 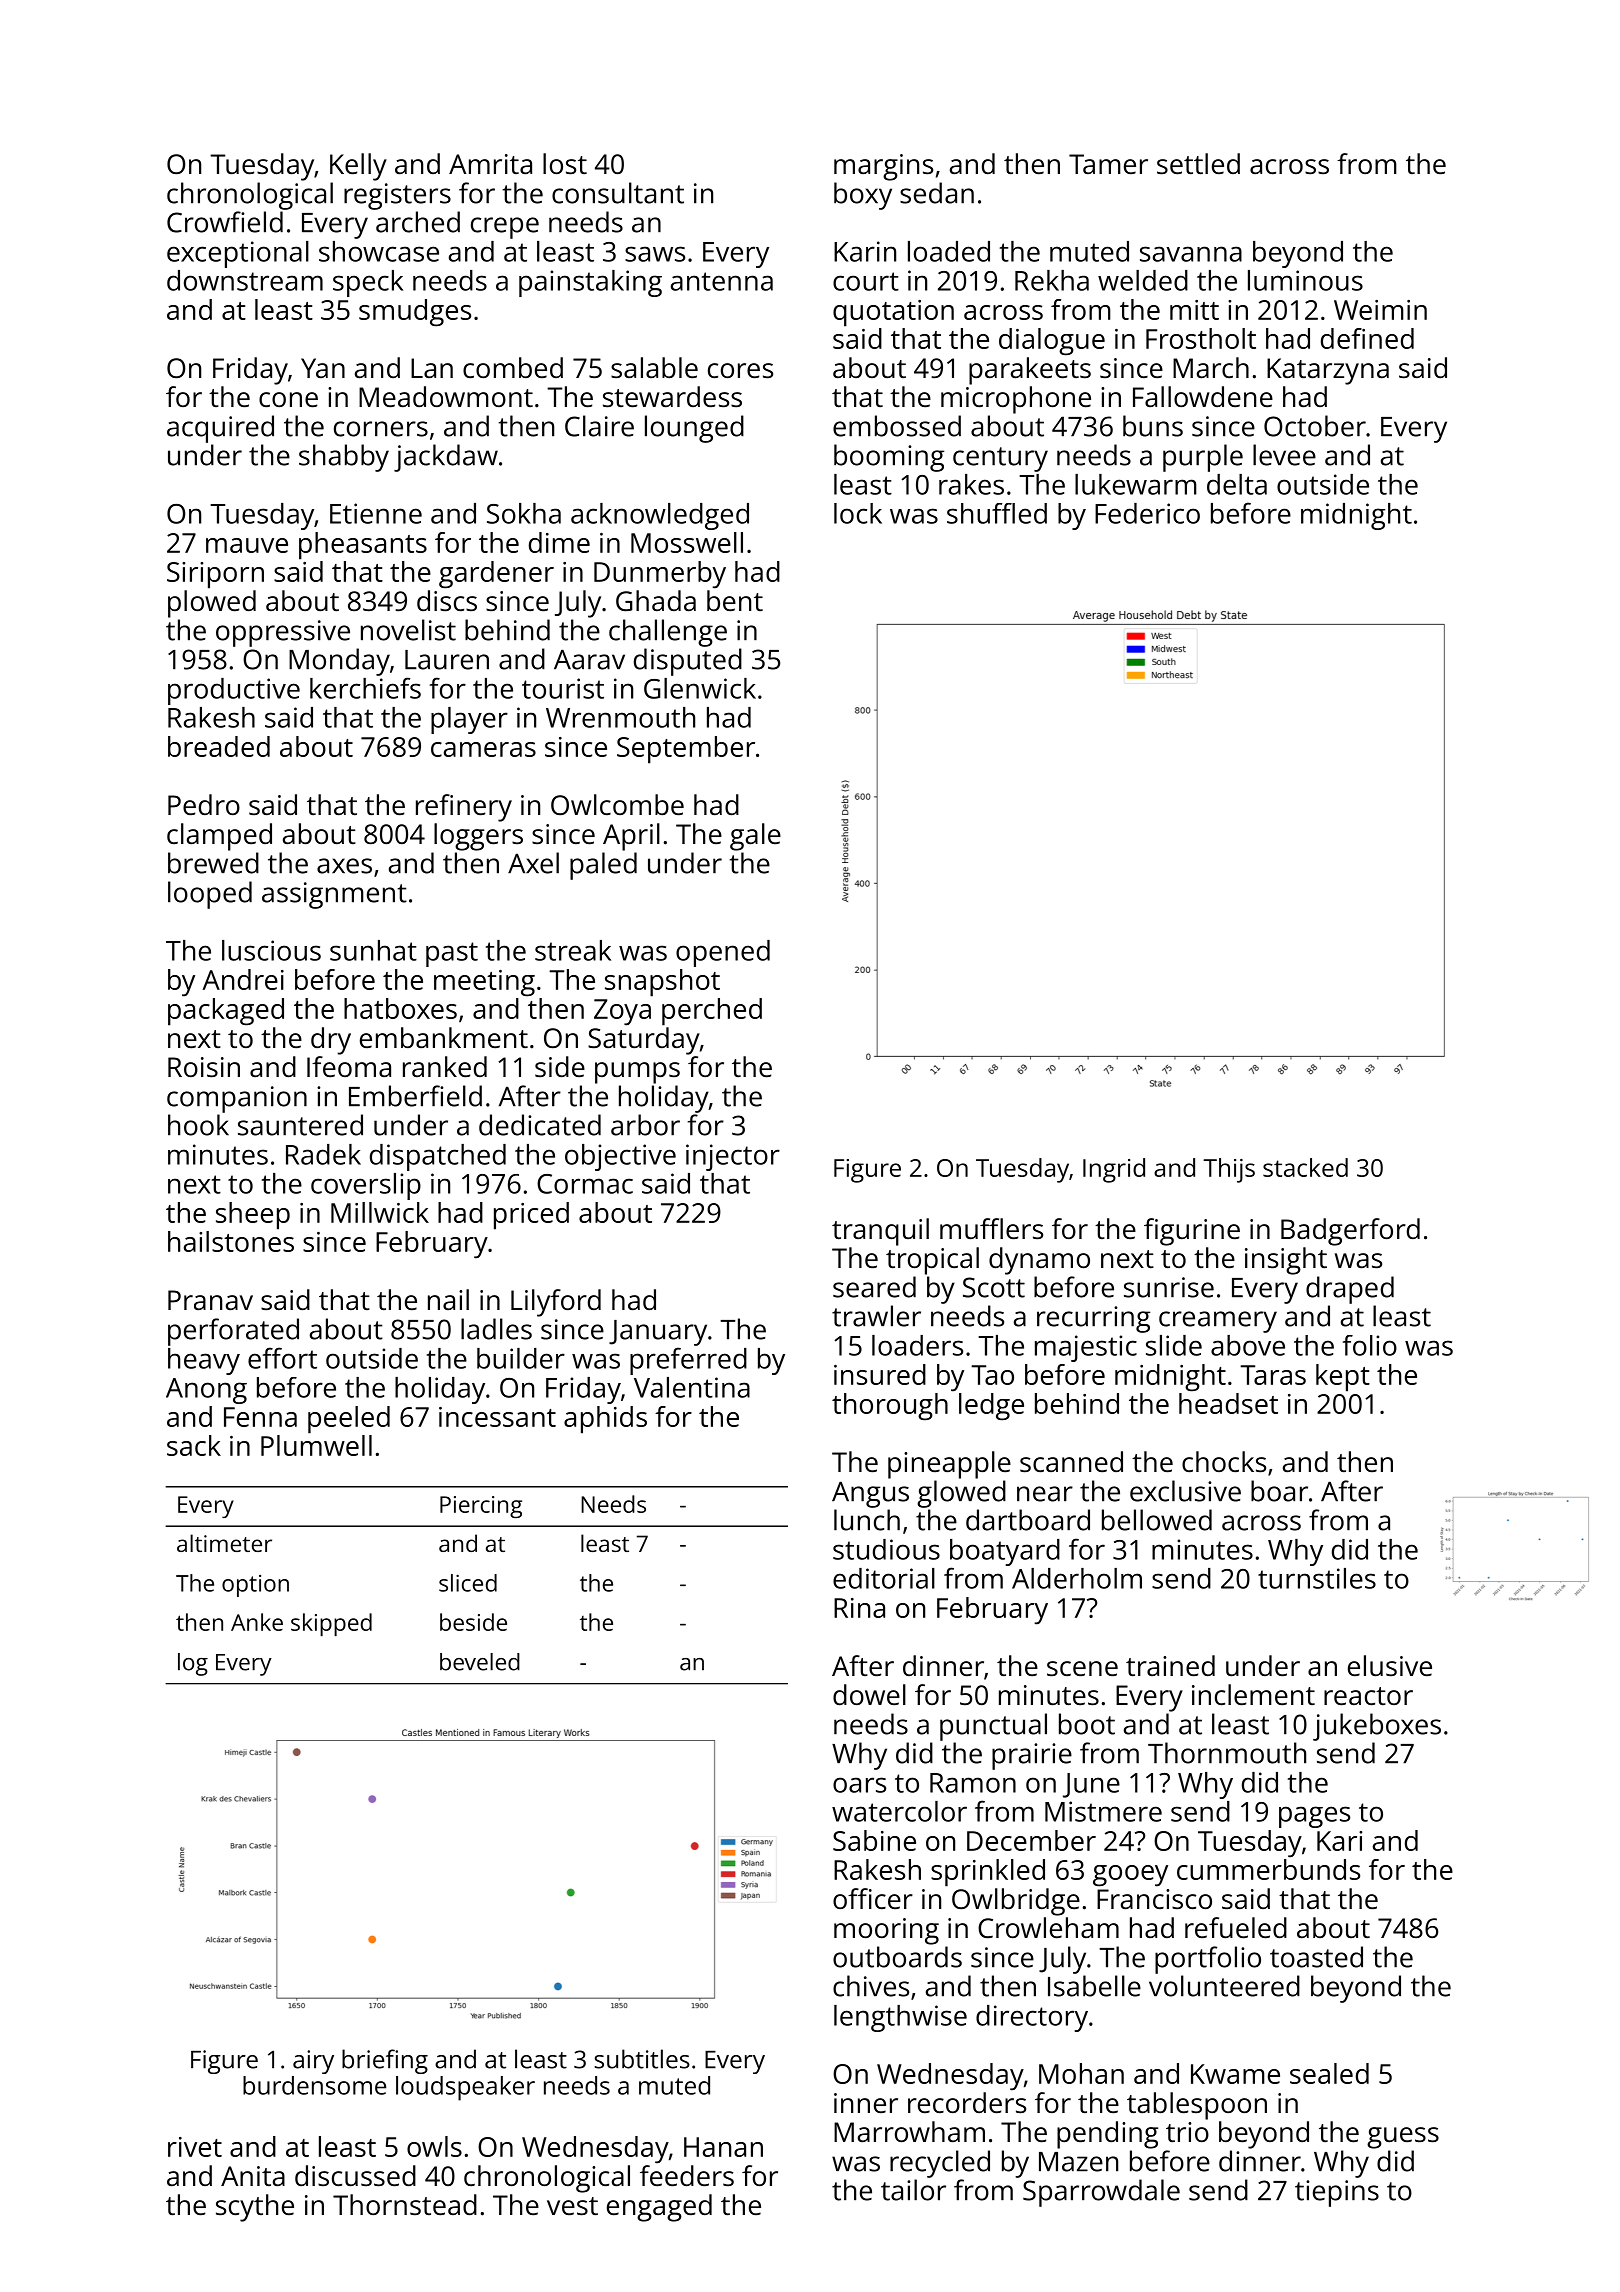 What do you see at coordinates (1198, 164) in the image?
I see `settled` at bounding box center [1198, 164].
